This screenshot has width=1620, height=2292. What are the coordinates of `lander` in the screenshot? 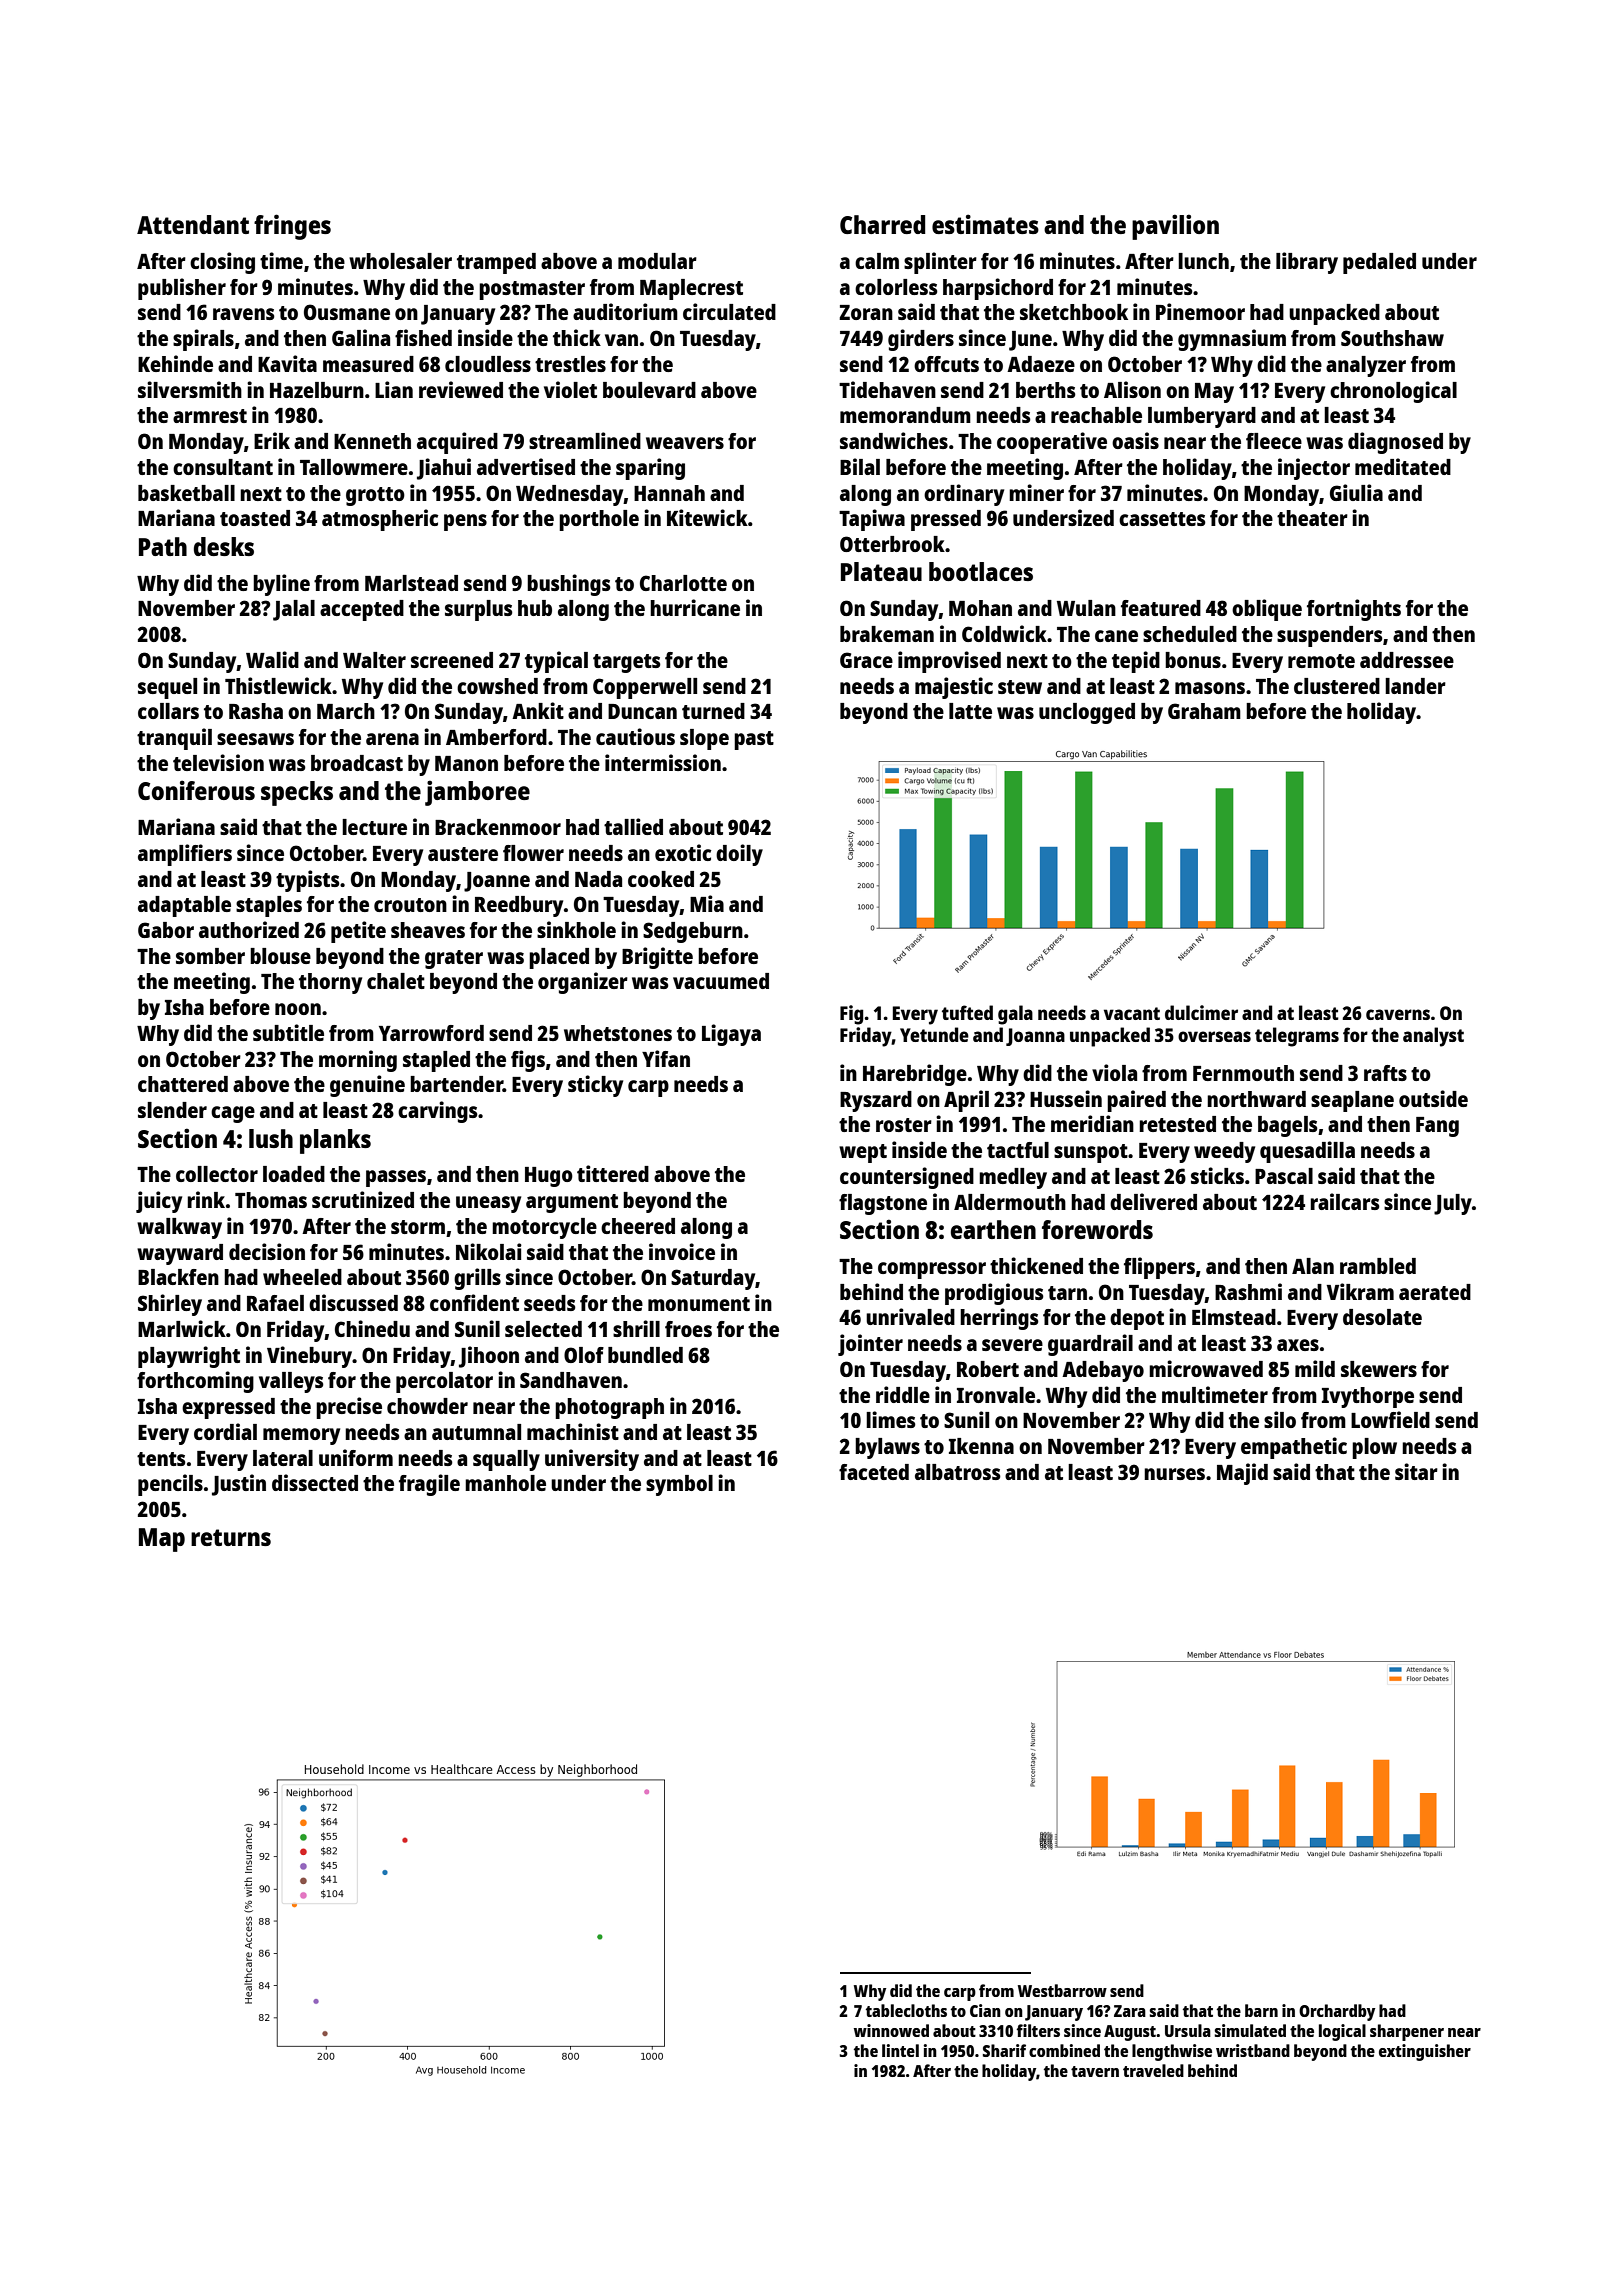 It's located at (1415, 686).
